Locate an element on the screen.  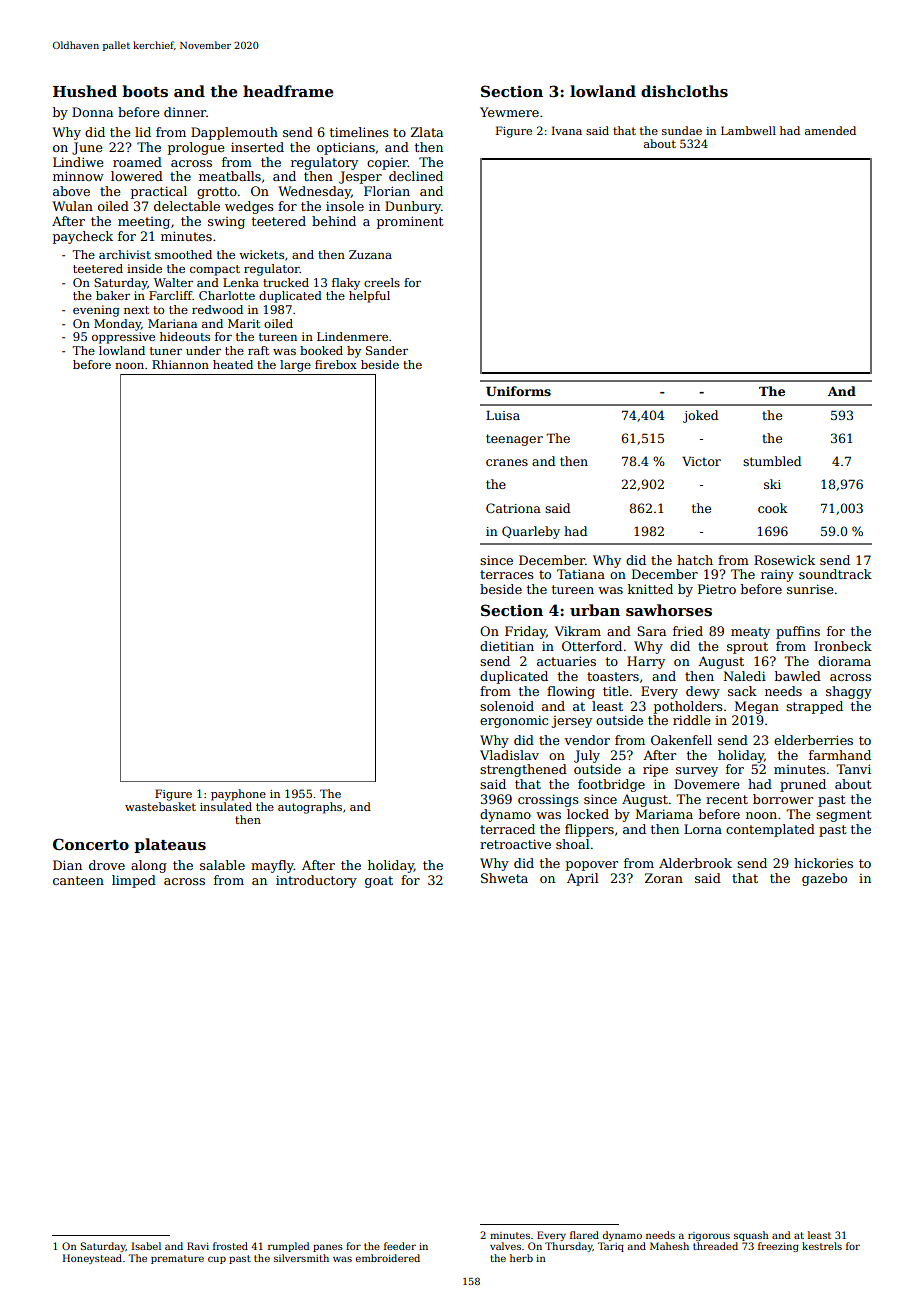
amended is located at coordinates (830, 130).
